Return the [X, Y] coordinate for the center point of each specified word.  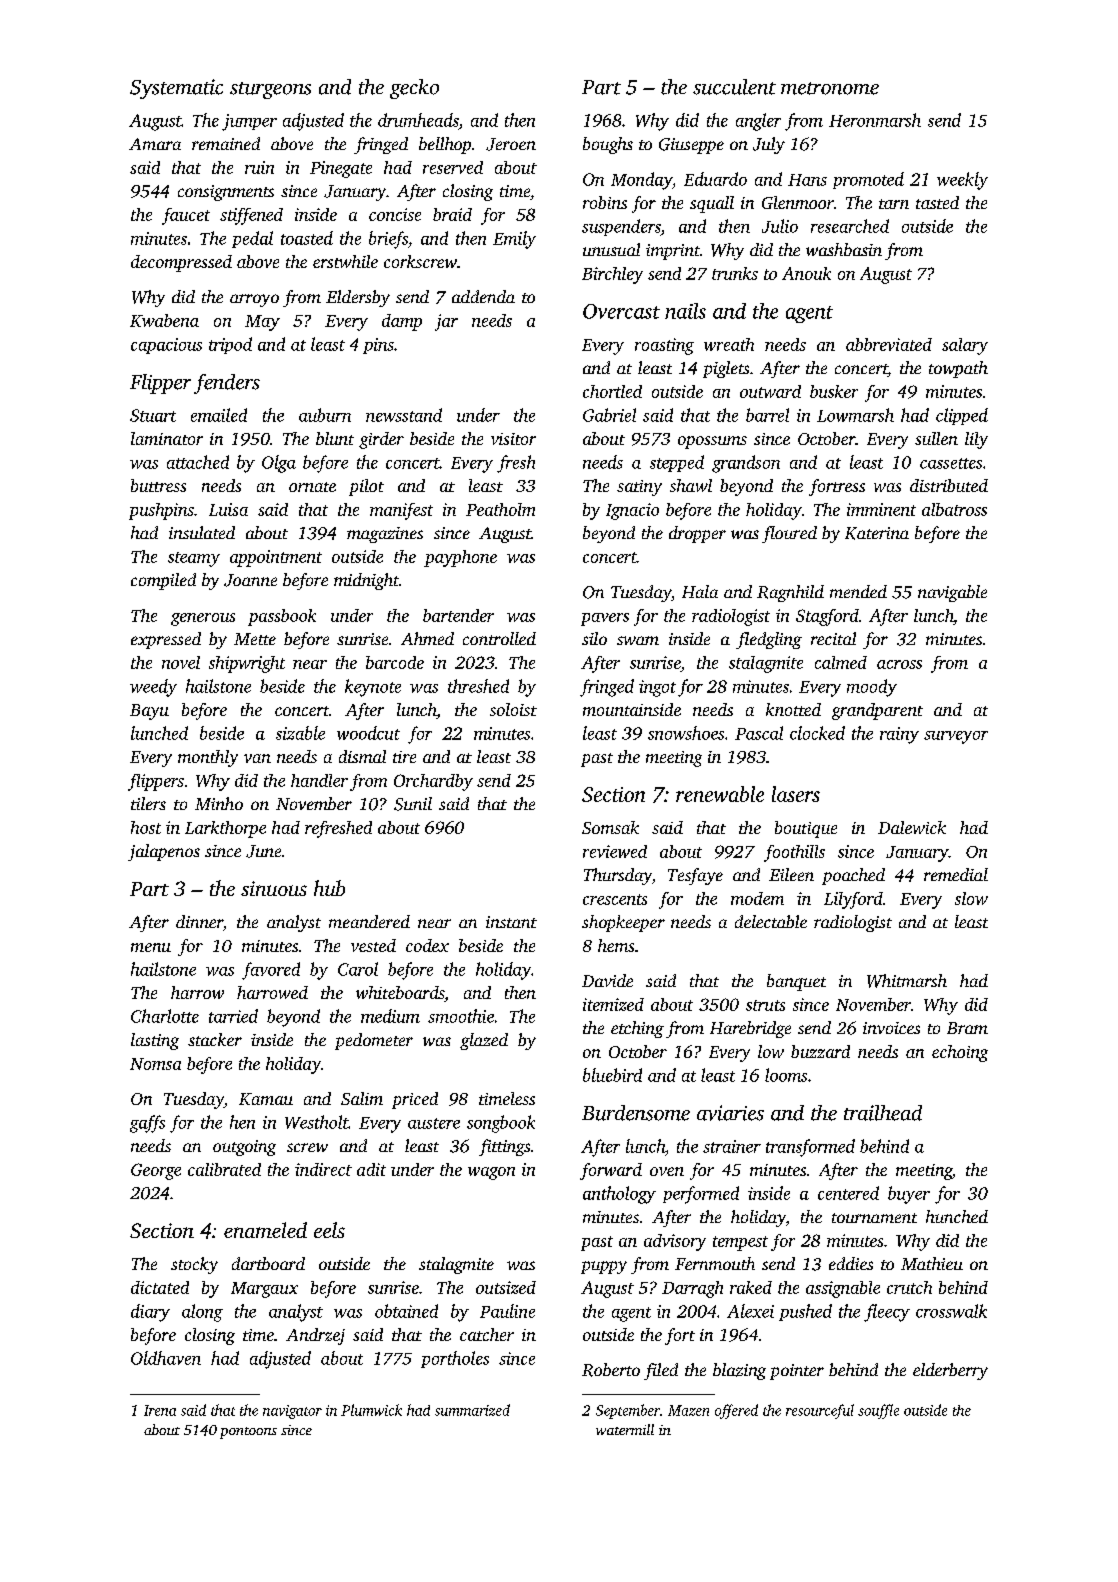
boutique [806, 829]
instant [511, 922]
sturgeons [270, 90]
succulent [734, 87]
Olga [279, 464]
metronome [830, 88]
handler [319, 780]
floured [789, 534]
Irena [160, 1410]
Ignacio [632, 511]
